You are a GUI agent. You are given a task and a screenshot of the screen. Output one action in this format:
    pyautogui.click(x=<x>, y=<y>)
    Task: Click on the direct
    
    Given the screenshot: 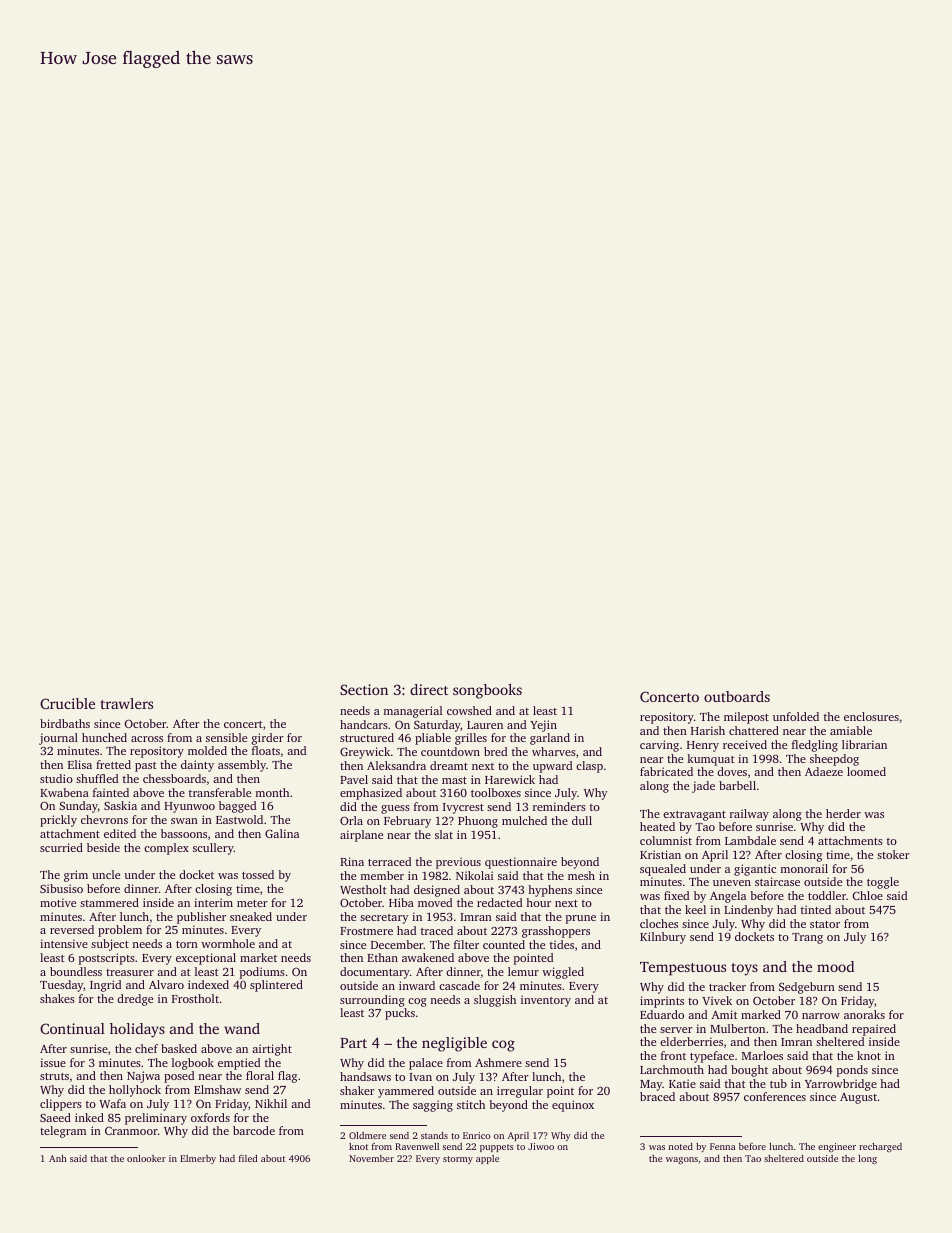 What is the action you would take?
    pyautogui.click(x=429, y=689)
